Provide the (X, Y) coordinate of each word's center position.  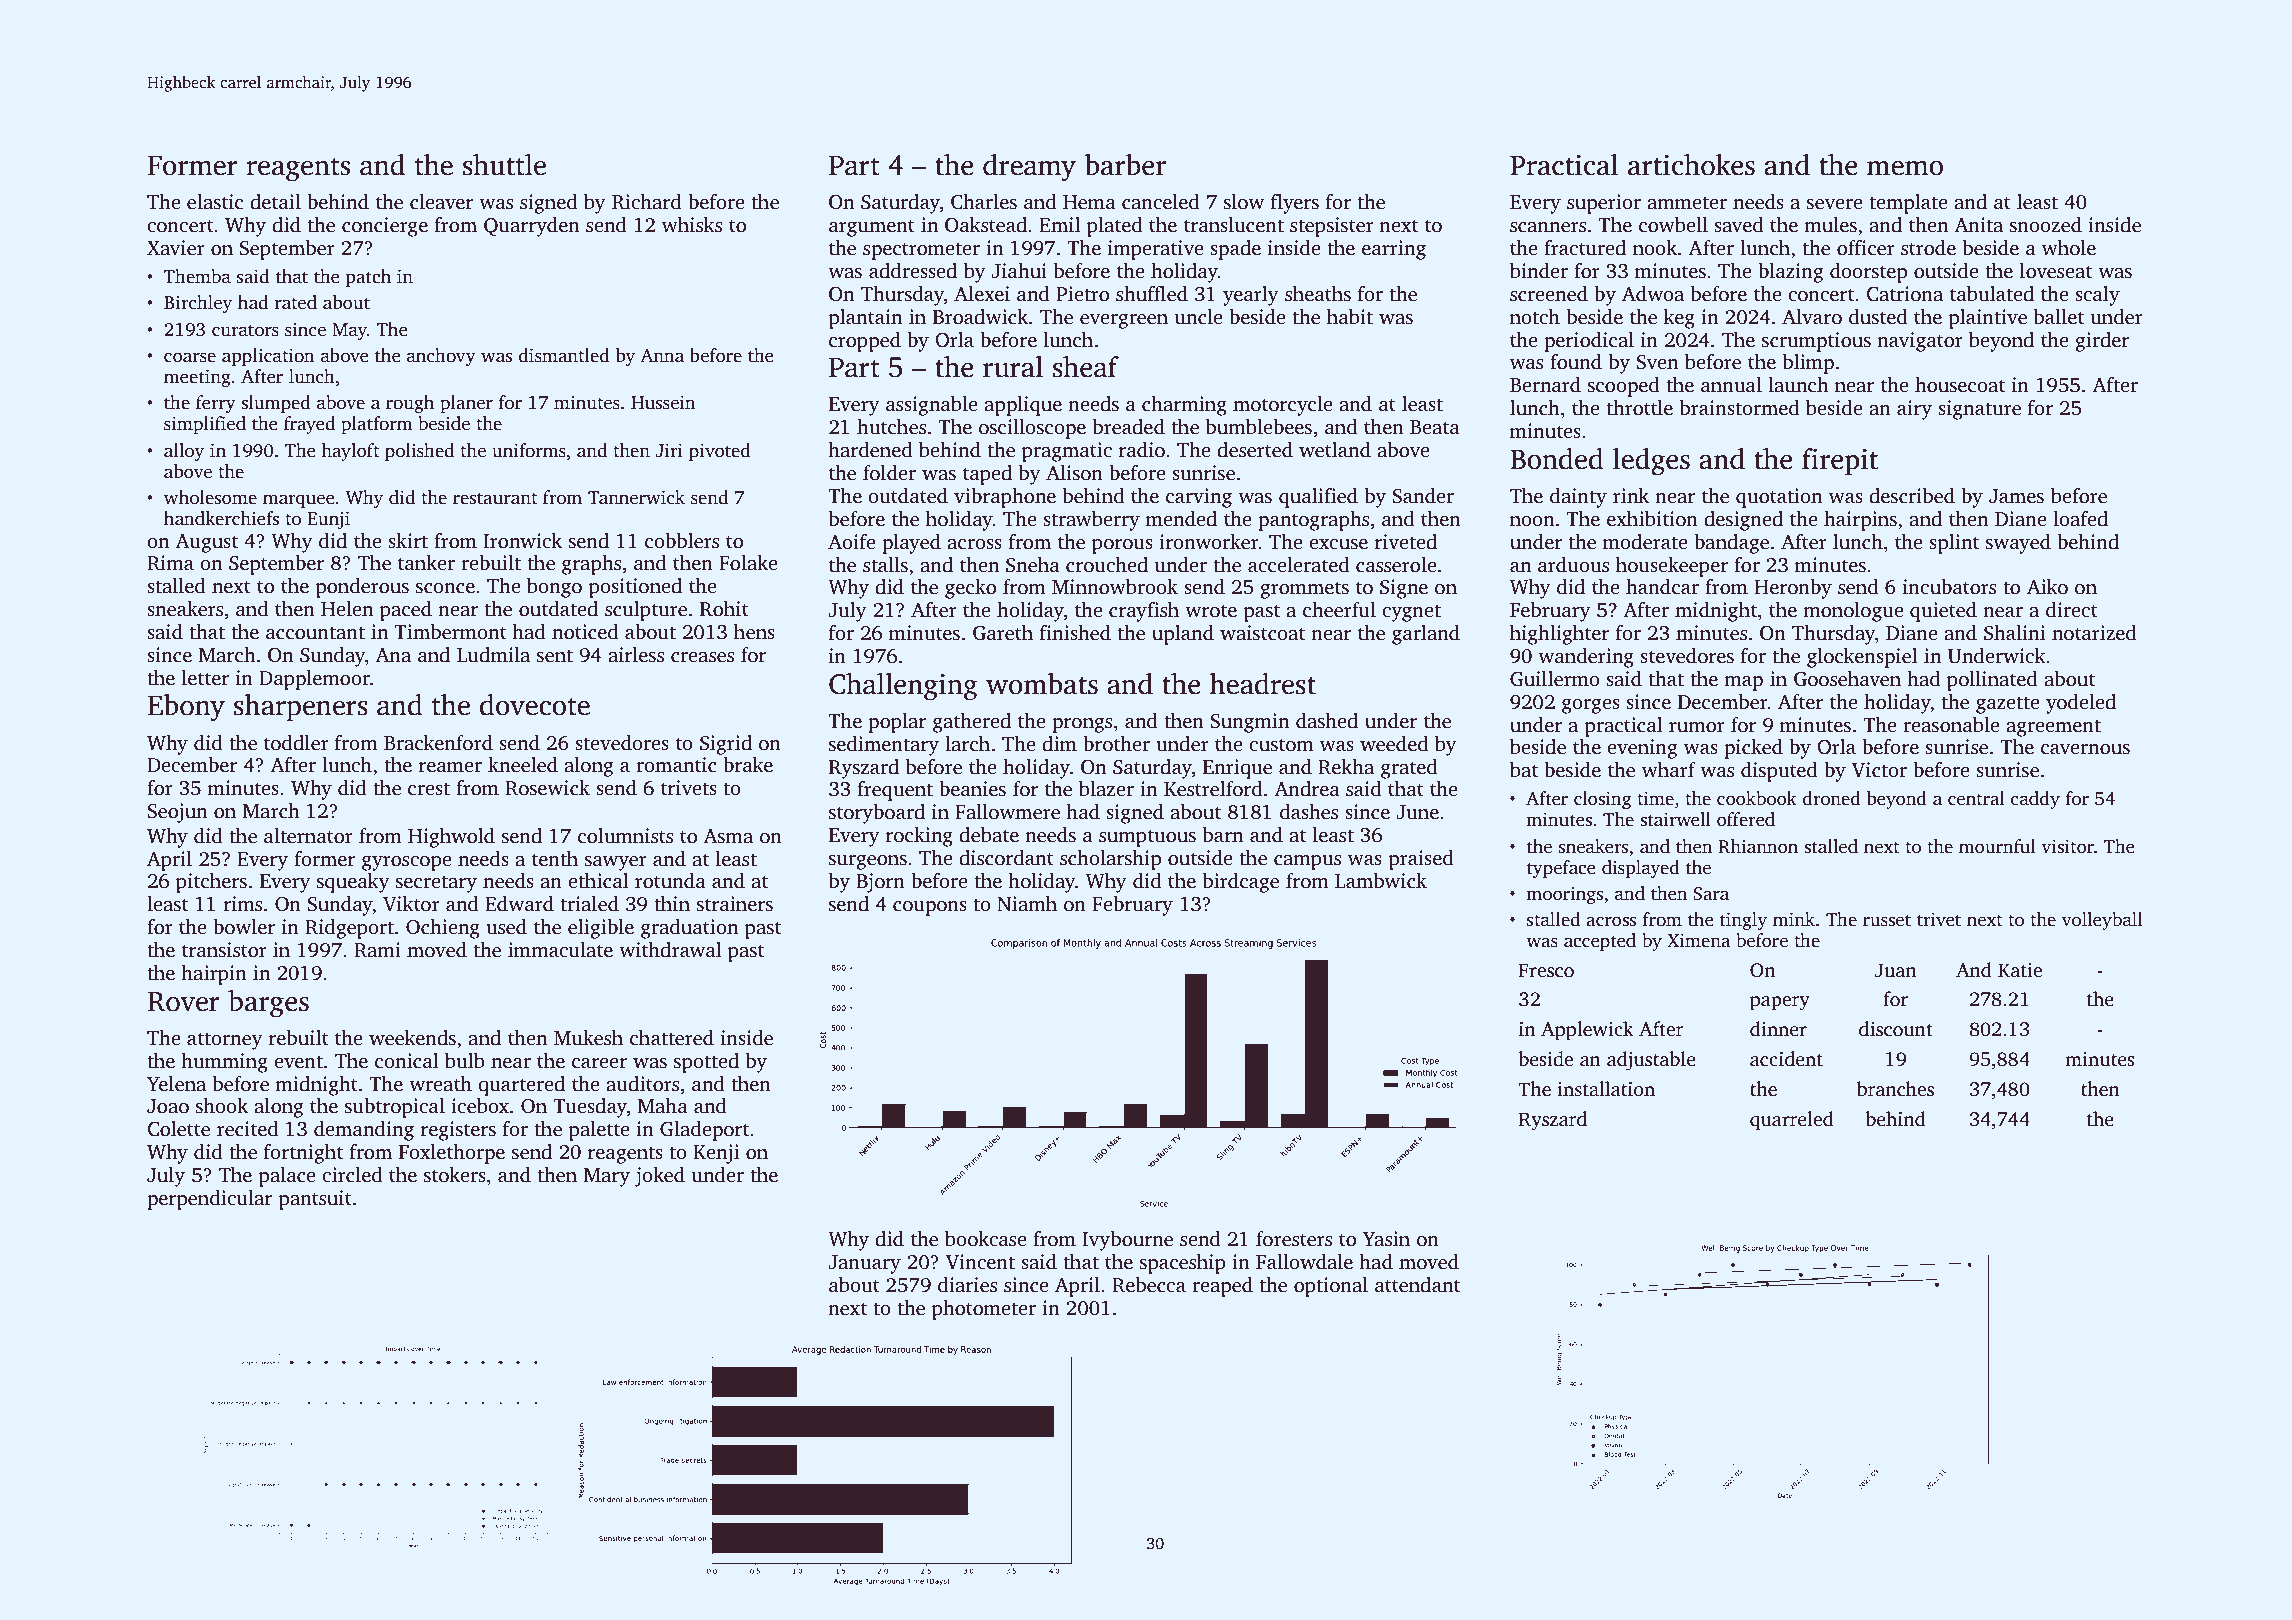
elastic (215, 202)
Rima (170, 563)
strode (1928, 248)
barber (1125, 165)
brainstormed (1740, 408)
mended (1181, 519)
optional (1331, 1287)
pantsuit (315, 1200)
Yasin (1386, 1239)
